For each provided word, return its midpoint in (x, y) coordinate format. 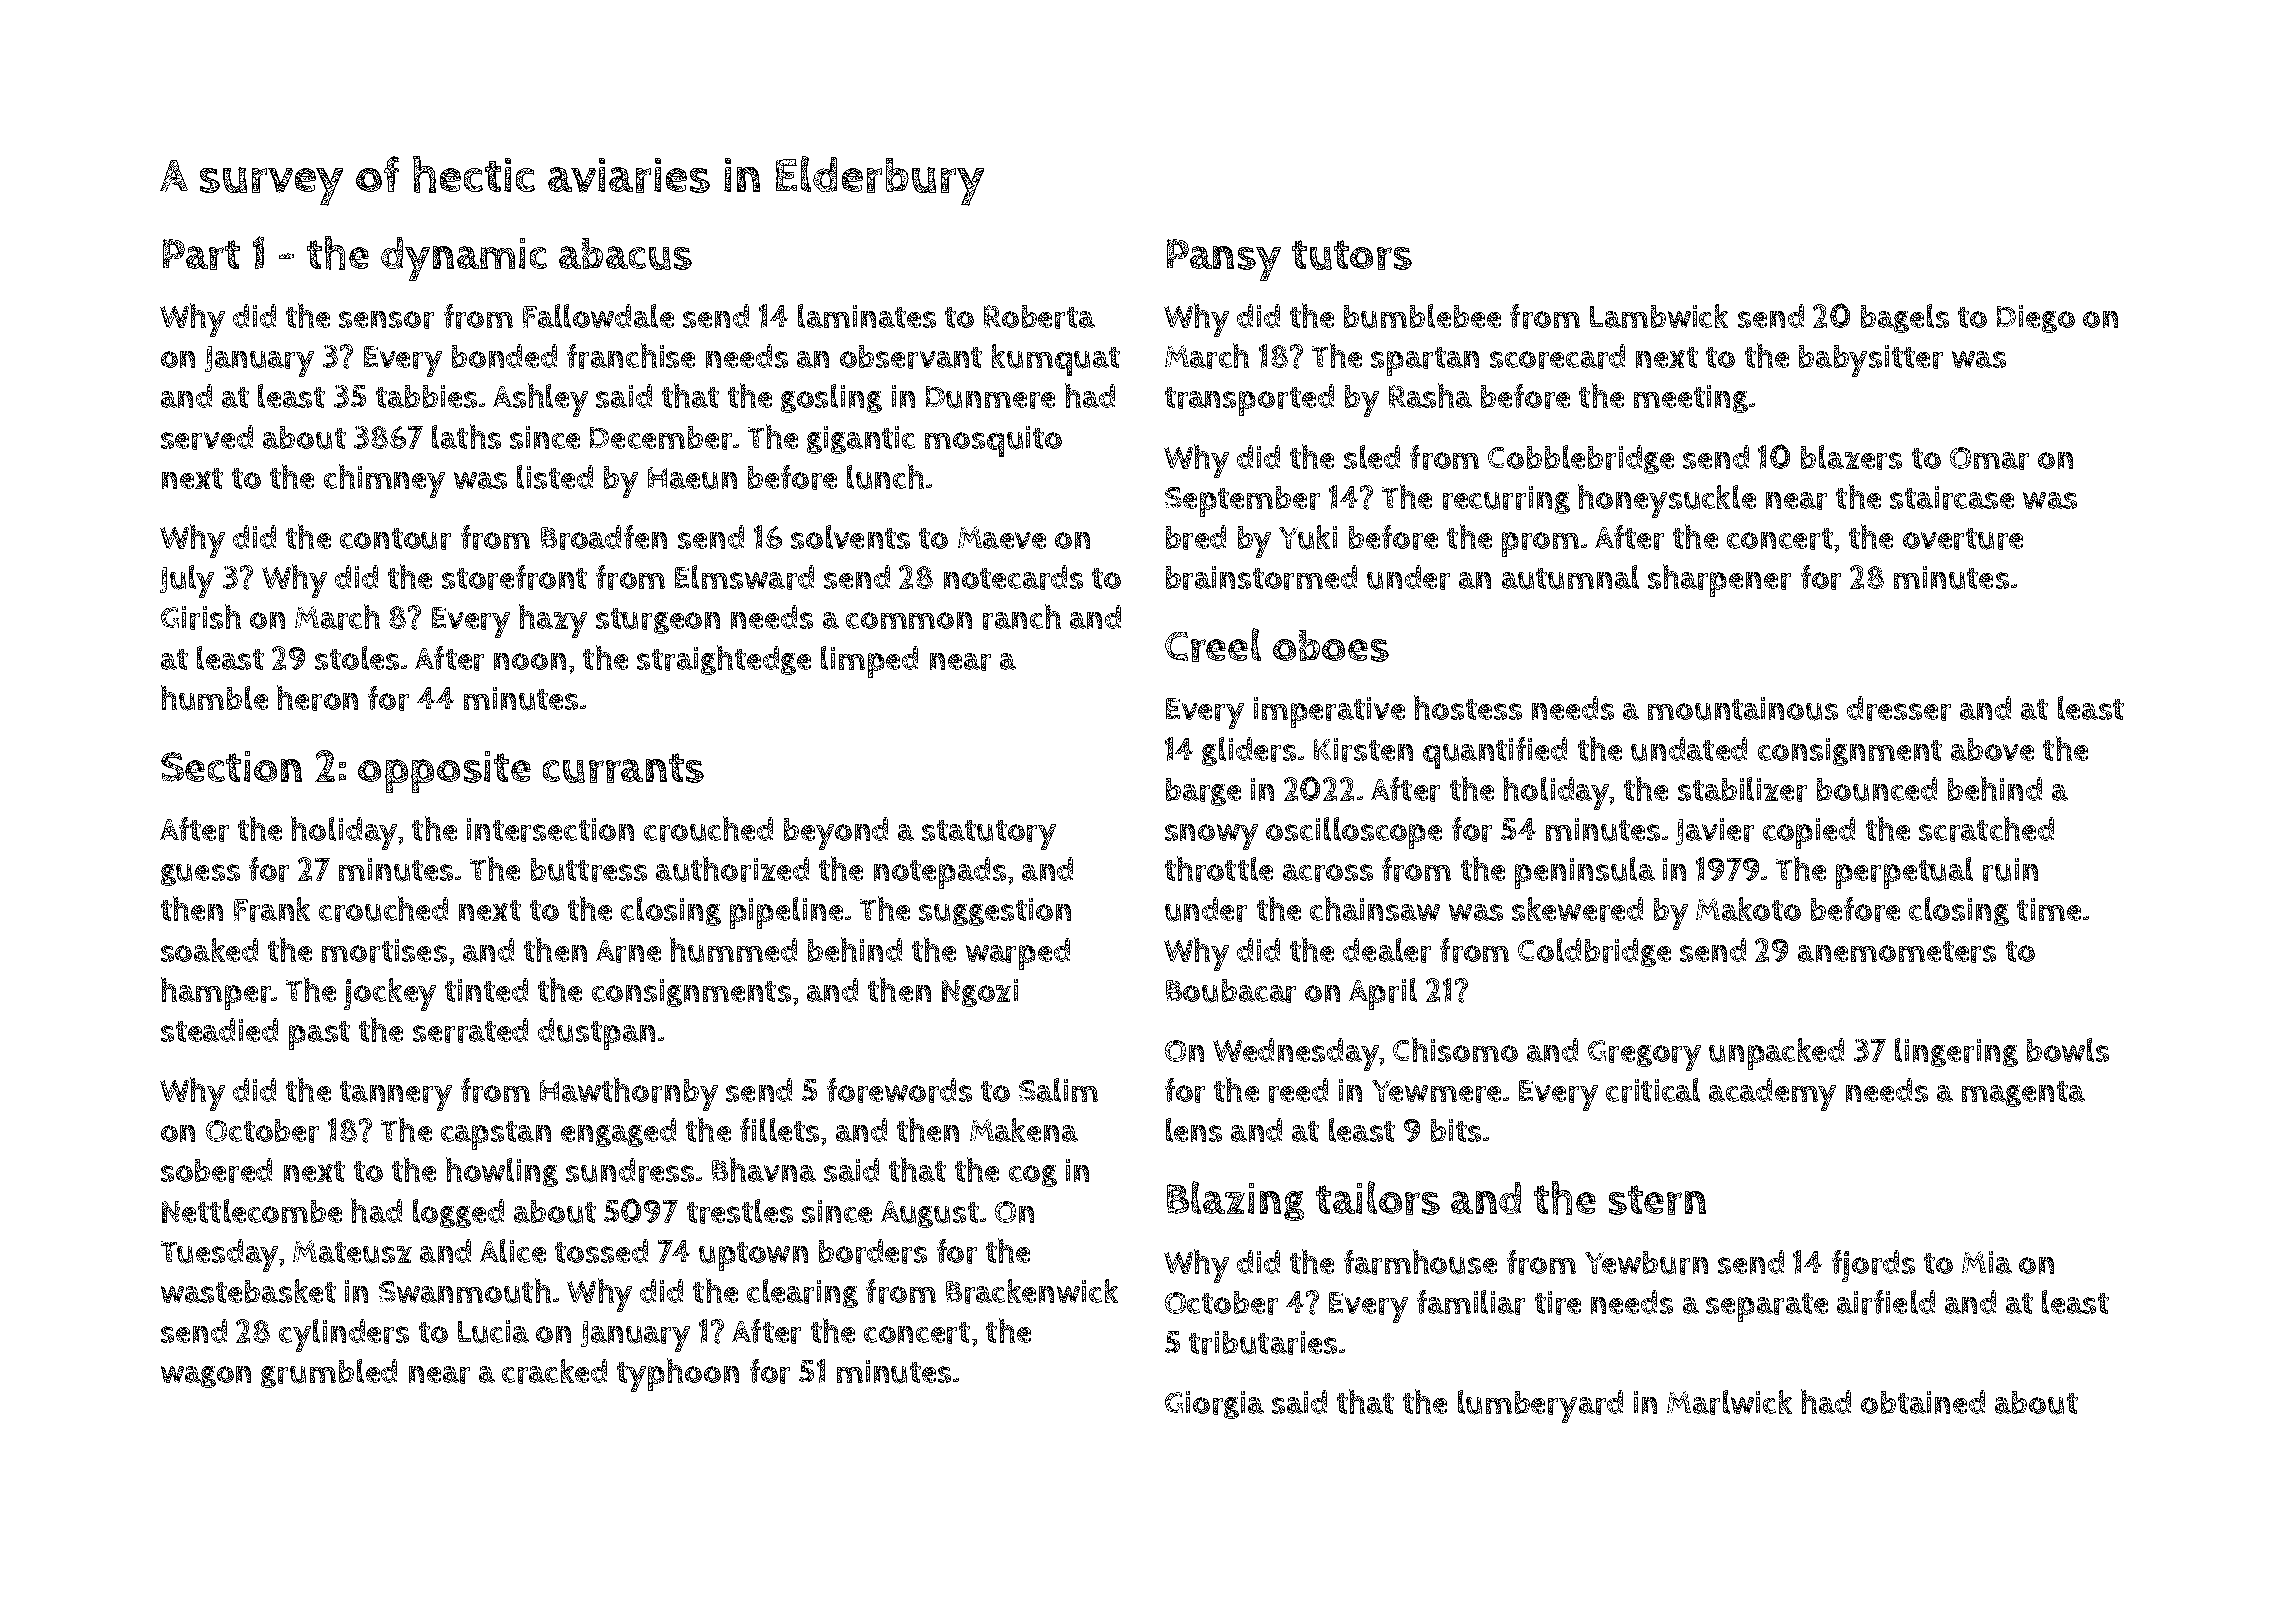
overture (1963, 539)
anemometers (1897, 952)
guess (200, 875)
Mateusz (352, 1252)
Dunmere (990, 397)
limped (869, 662)
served (207, 437)
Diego (2036, 319)
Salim (1058, 1090)
